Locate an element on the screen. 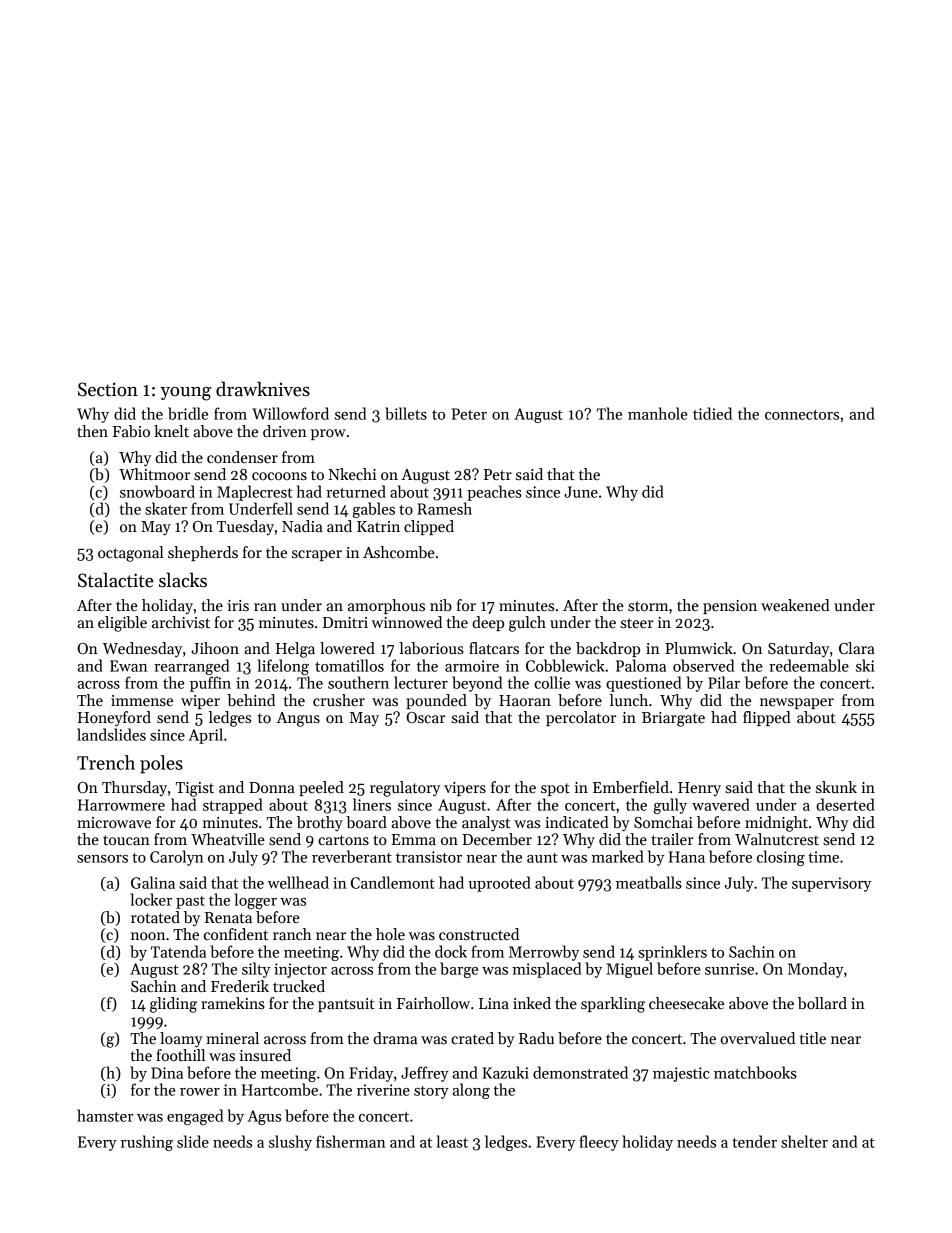 The image size is (952, 1233). weakened is located at coordinates (795, 605).
